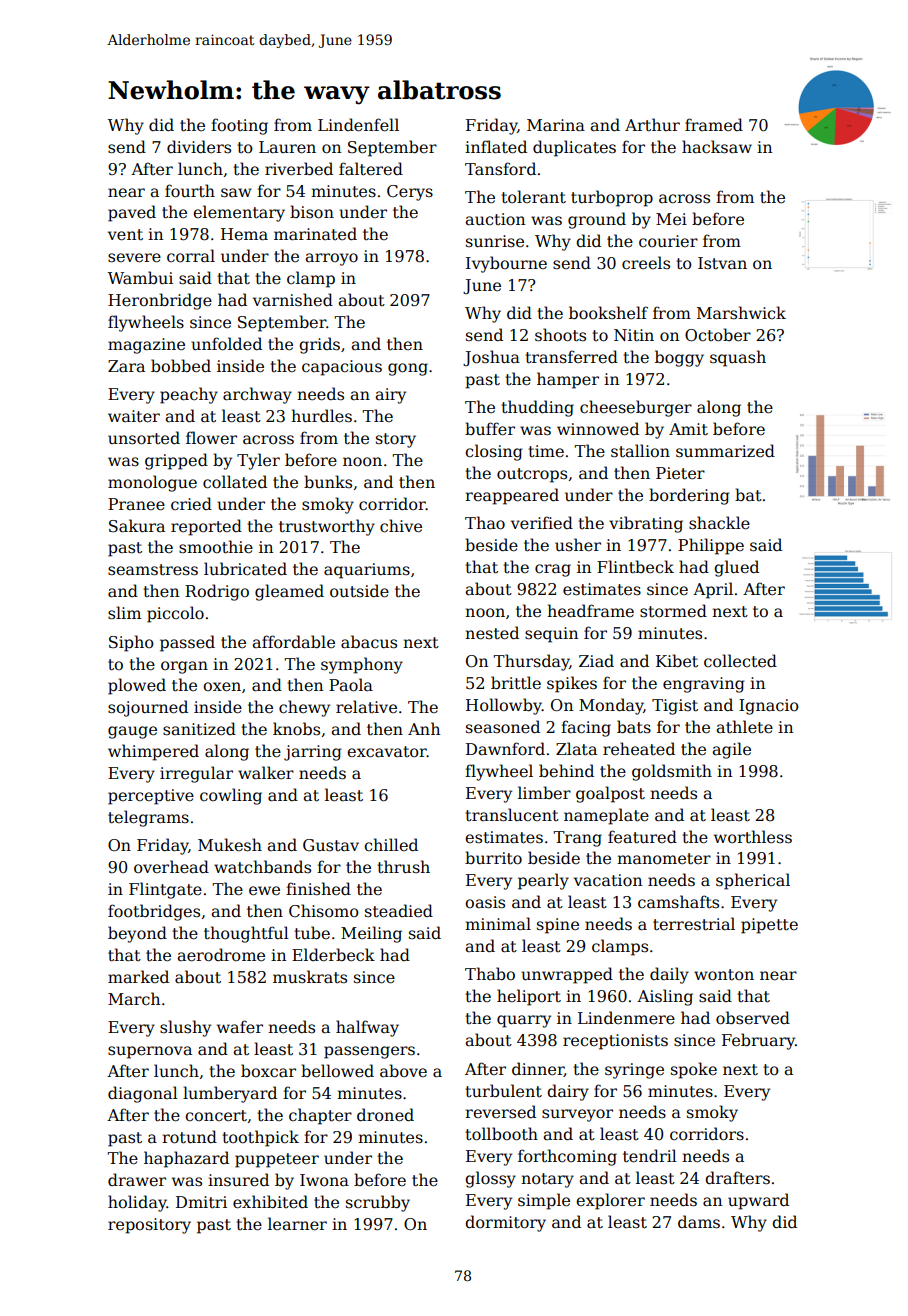  What do you see at coordinates (137, 934) in the screenshot?
I see `beyond` at bounding box center [137, 934].
